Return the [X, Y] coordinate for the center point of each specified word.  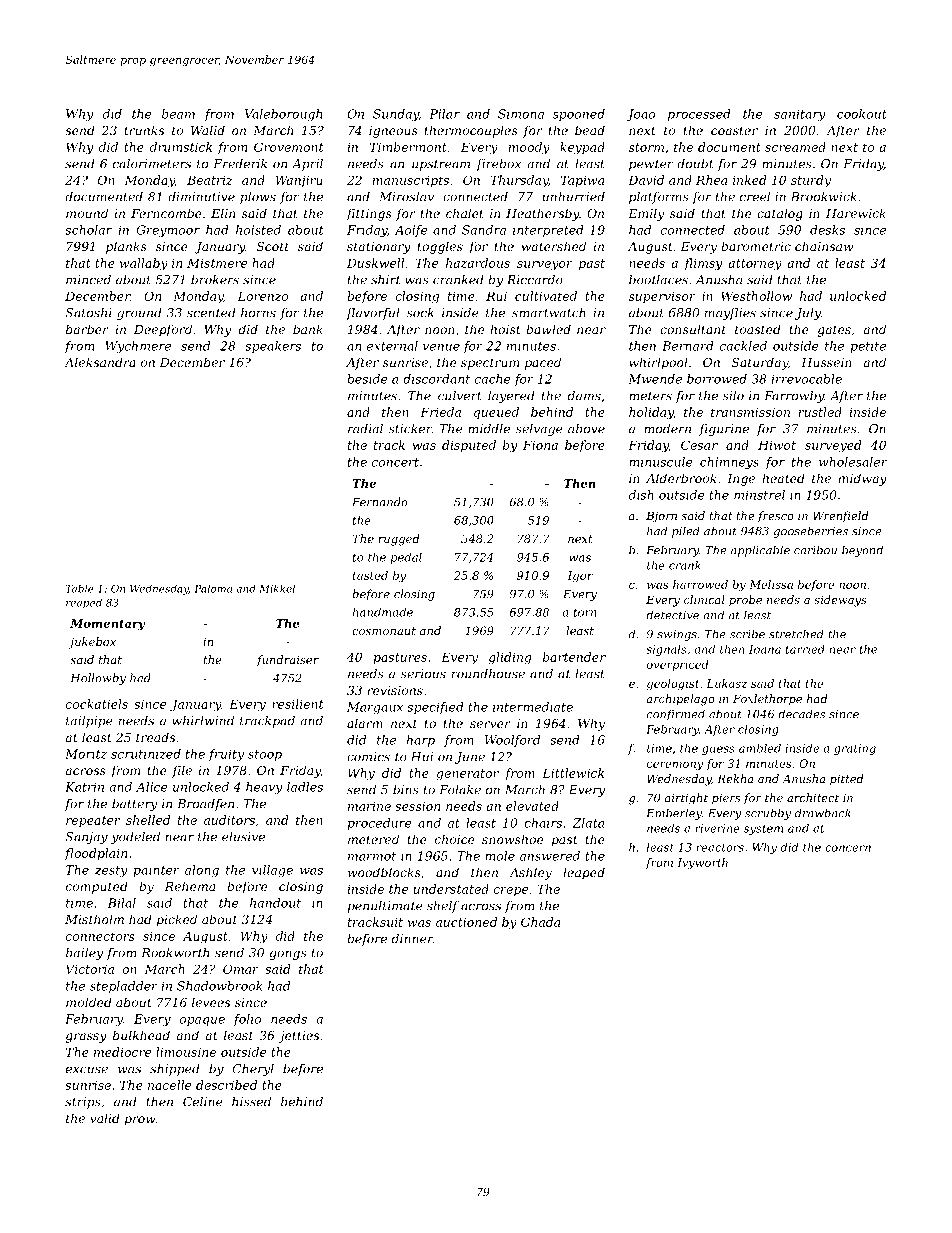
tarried [805, 649]
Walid [208, 130]
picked [176, 920]
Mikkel [277, 588]
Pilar [444, 114]
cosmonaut [384, 631]
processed [699, 115]
